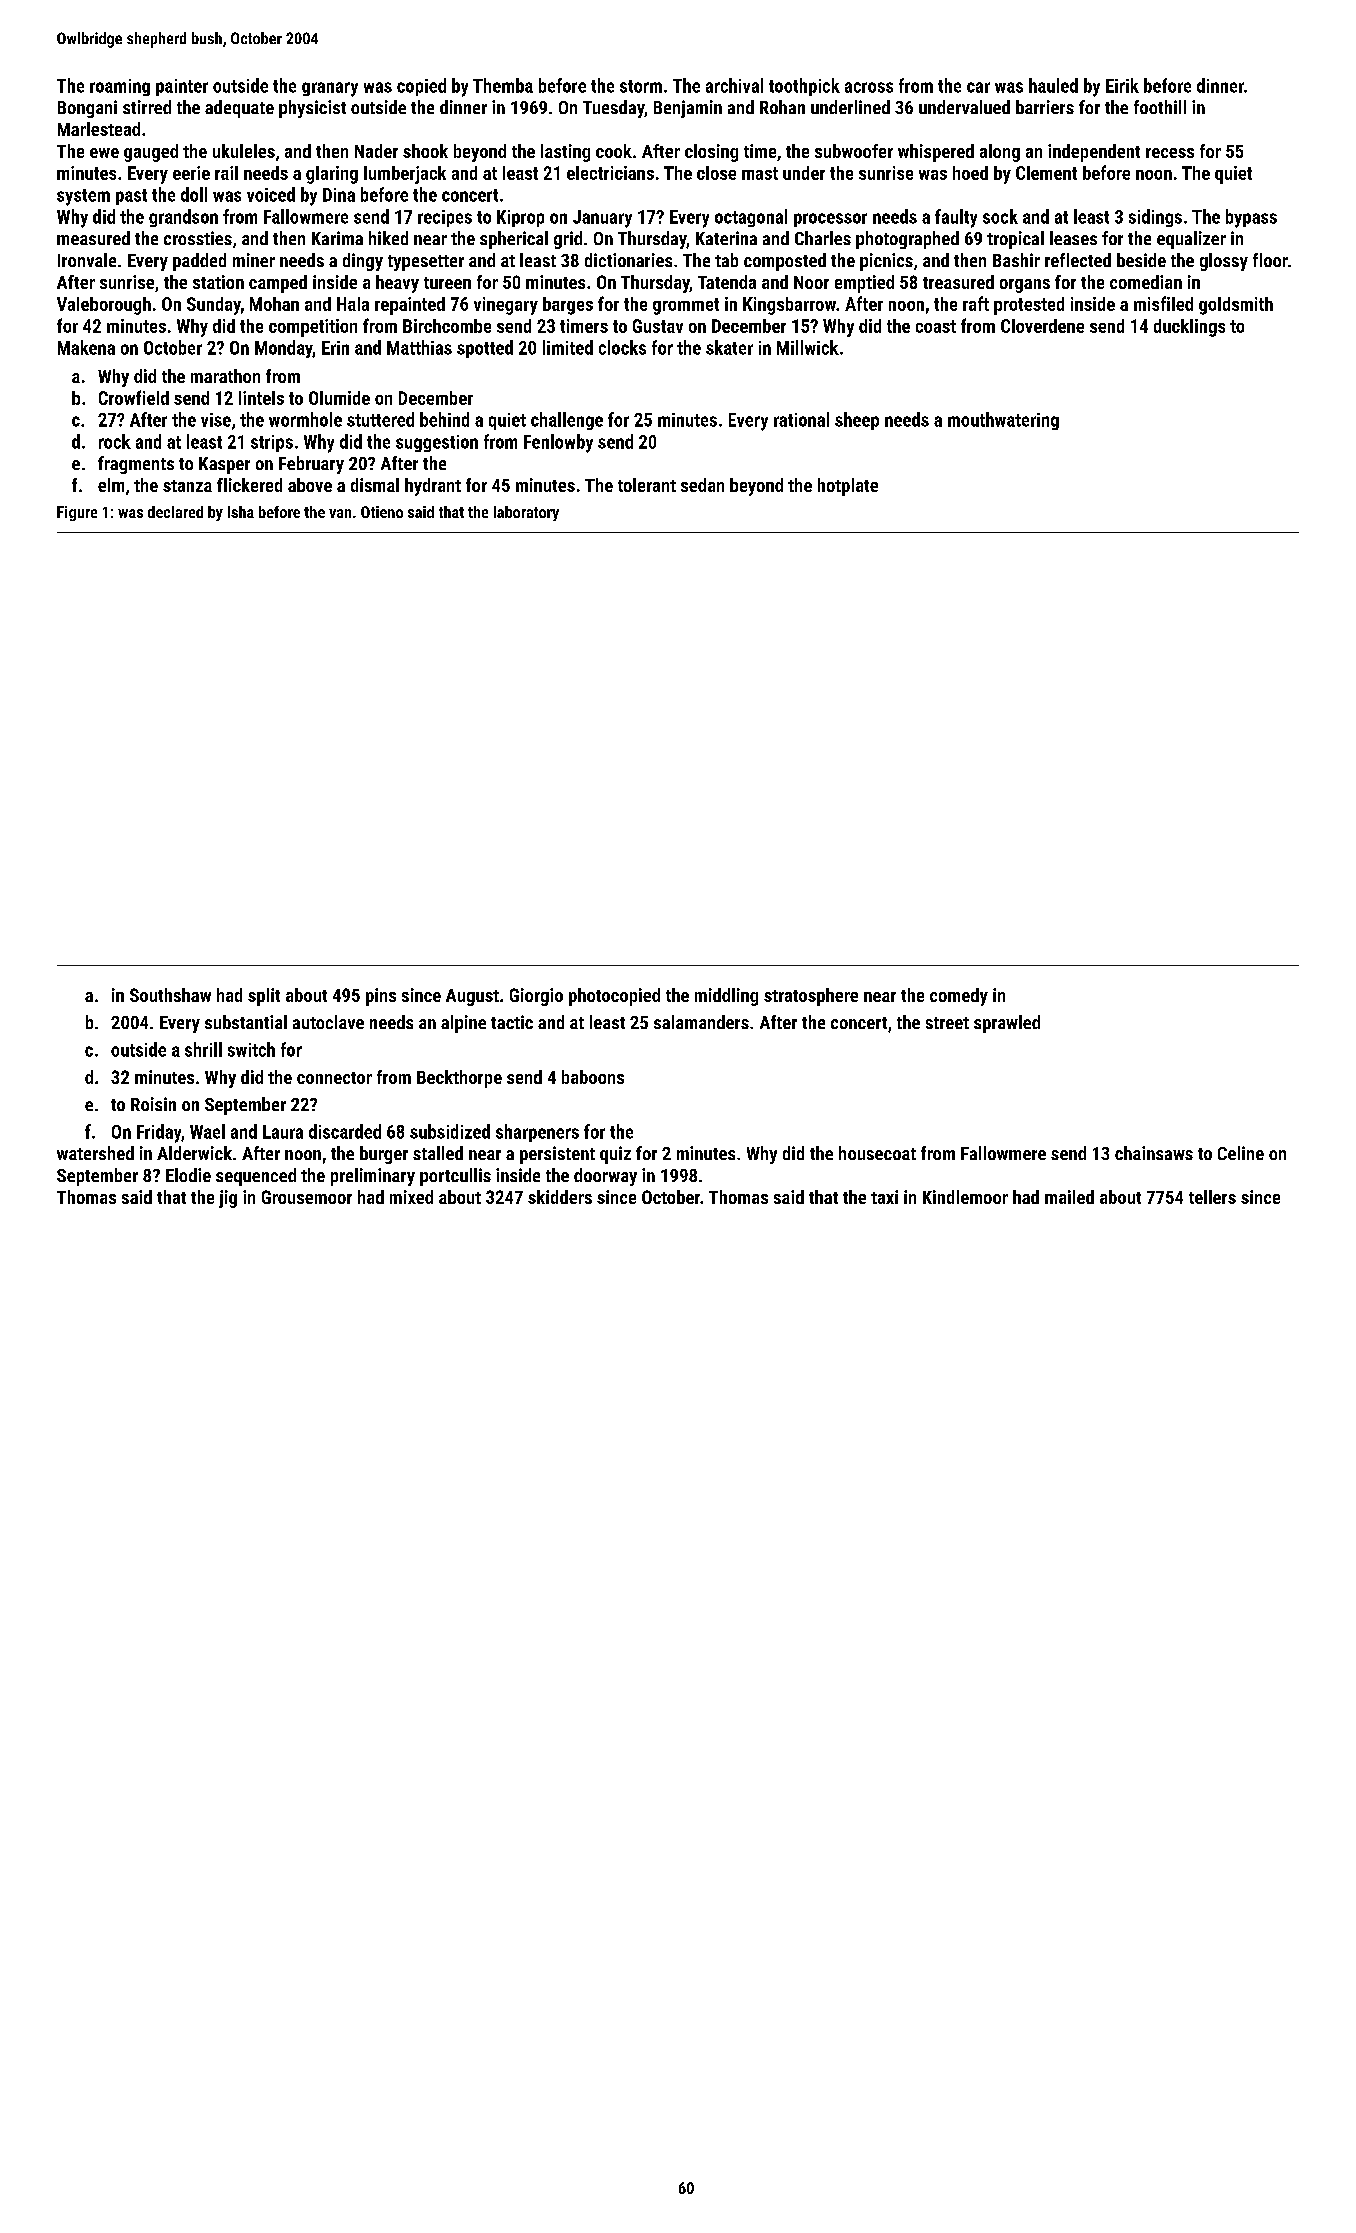 The height and width of the screenshot is (2233, 1356). I want to click on sprawled, so click(1007, 1024).
